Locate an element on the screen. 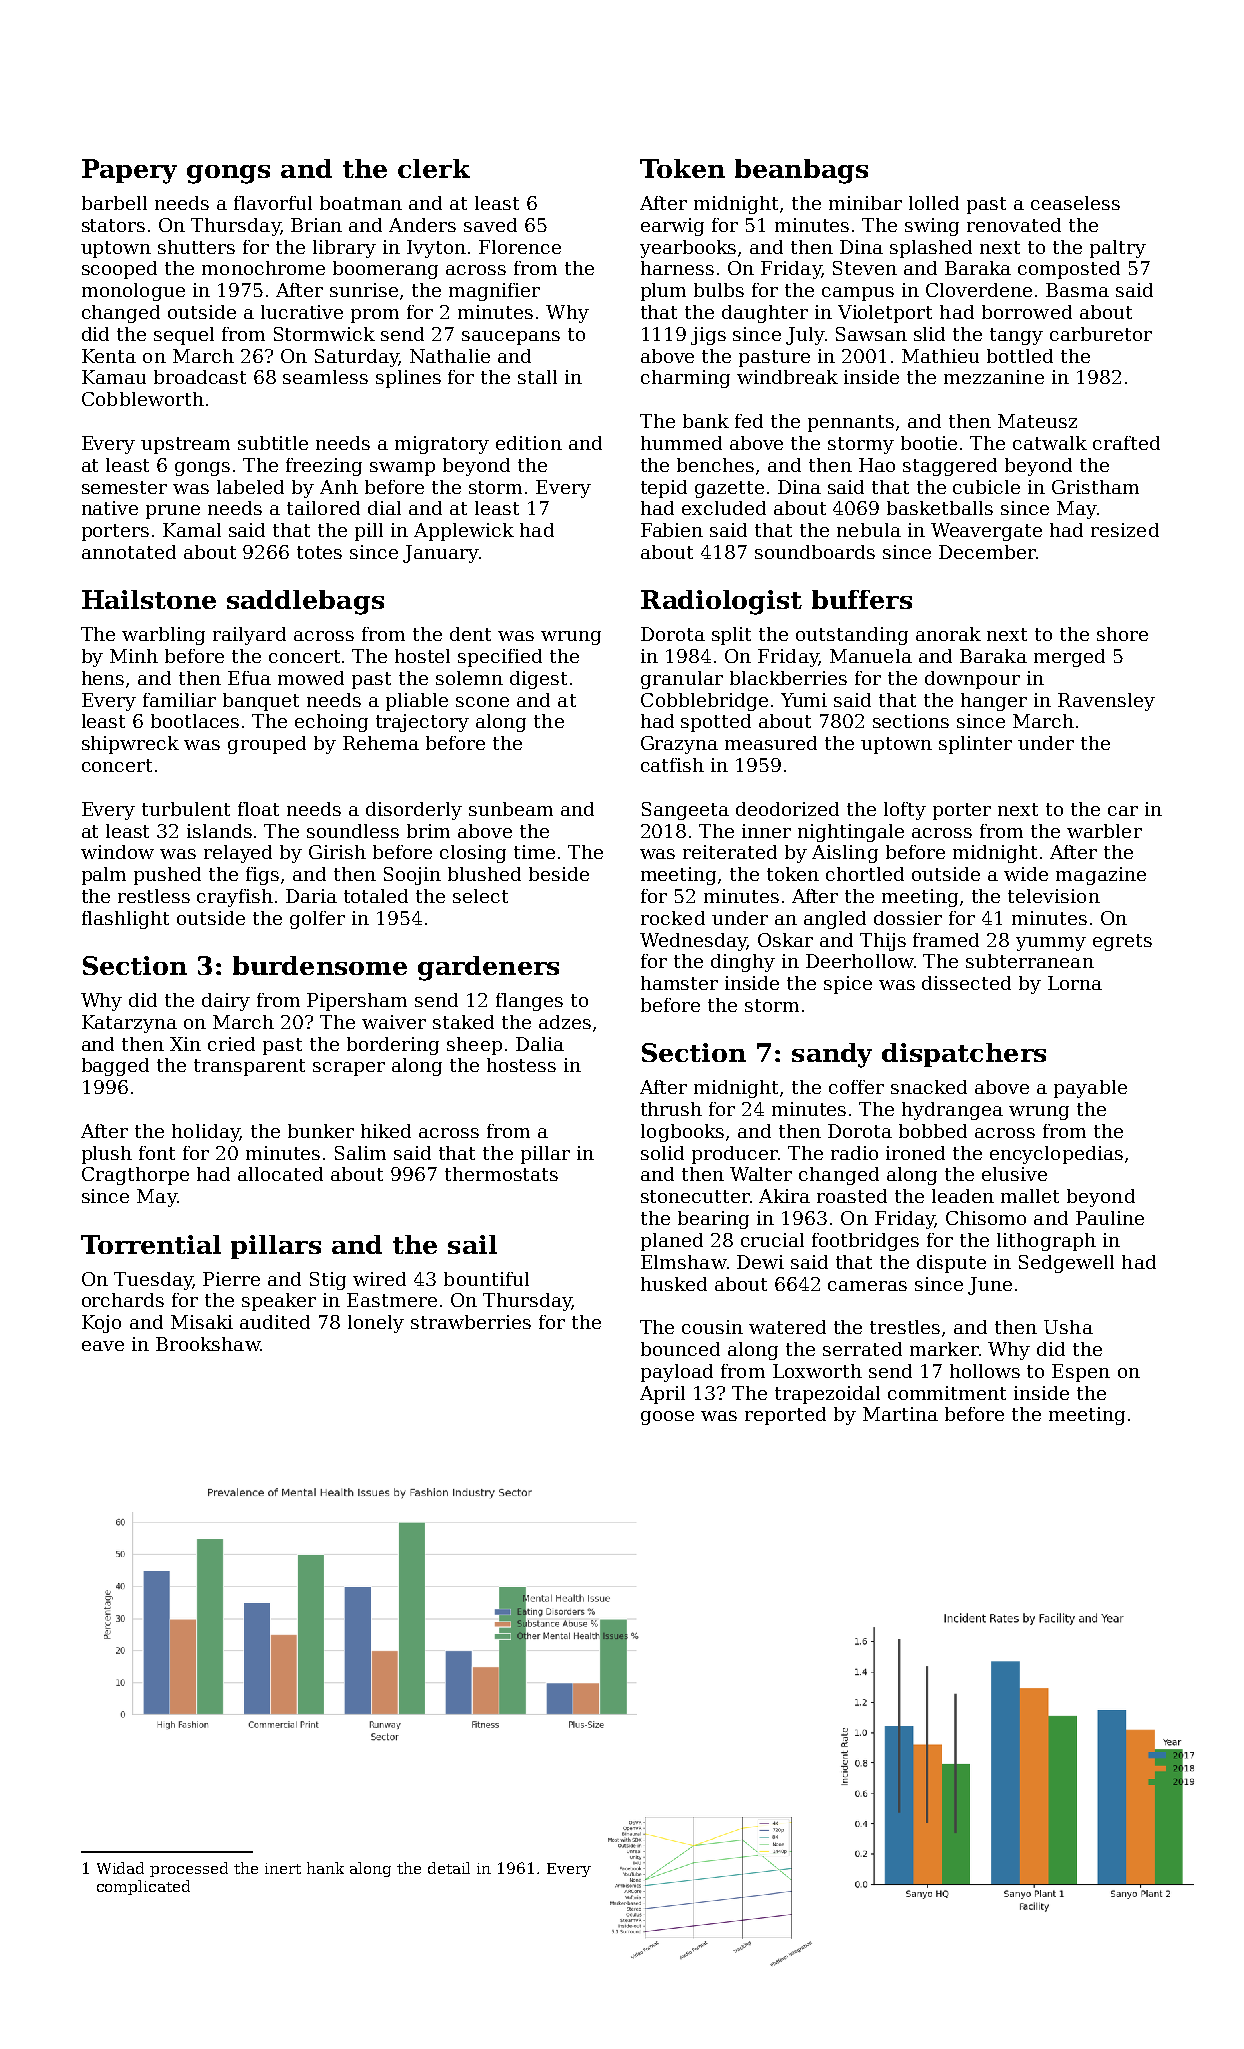 Image resolution: width=1244 pixels, height=2049 pixels. bountiful is located at coordinates (486, 1279).
